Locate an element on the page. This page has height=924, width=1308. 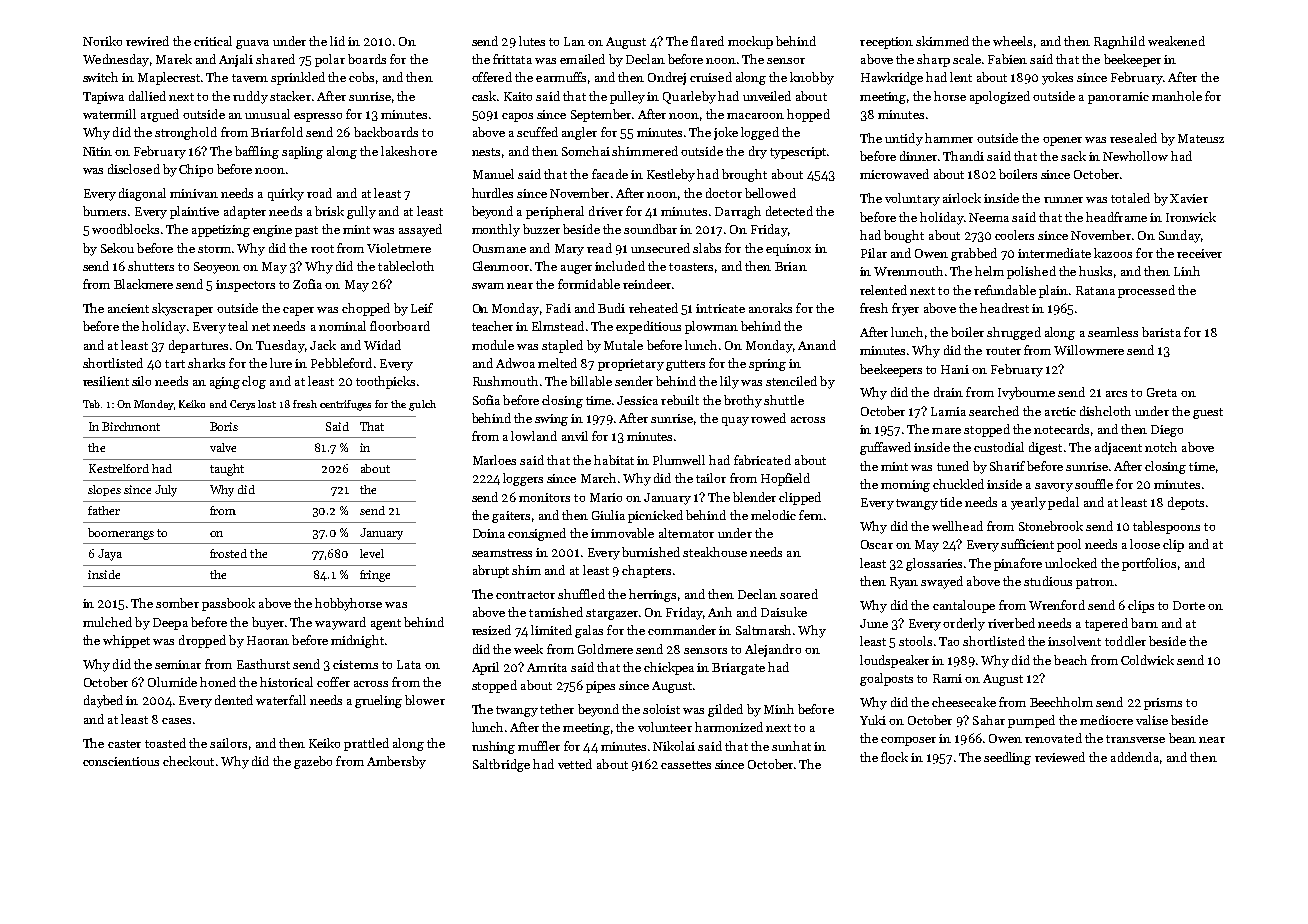
included is located at coordinates (620, 266).
